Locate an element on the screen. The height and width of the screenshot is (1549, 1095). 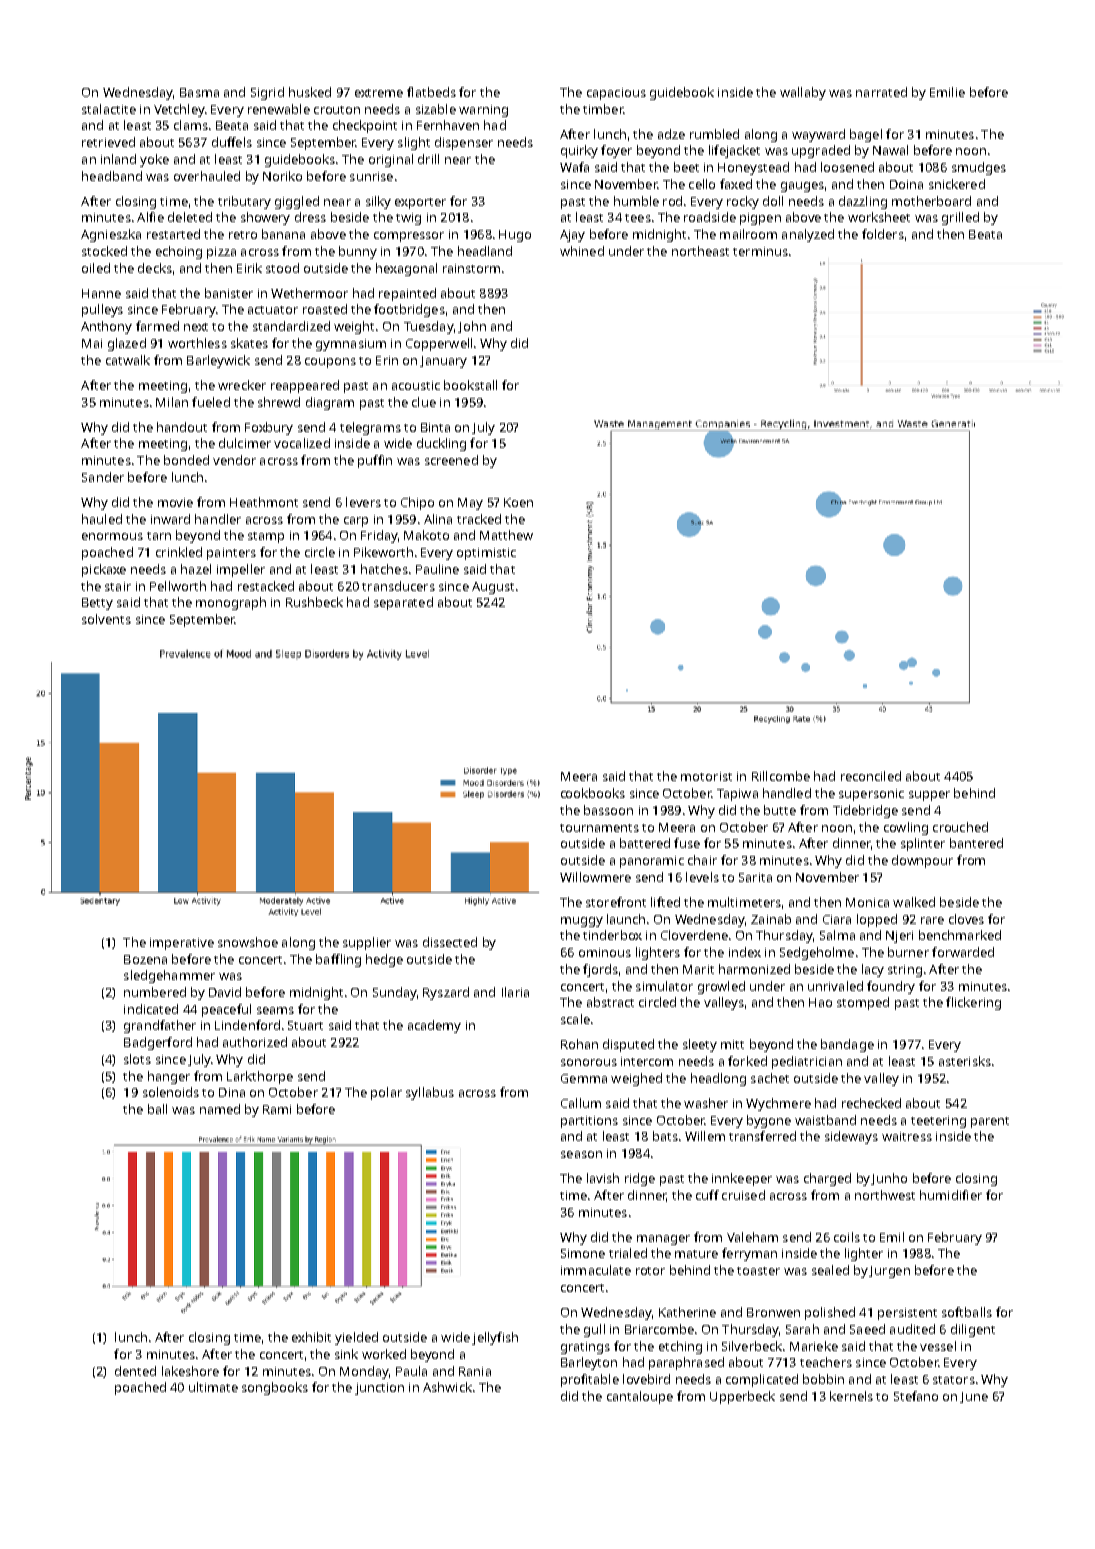
grilled is located at coordinates (960, 218).
